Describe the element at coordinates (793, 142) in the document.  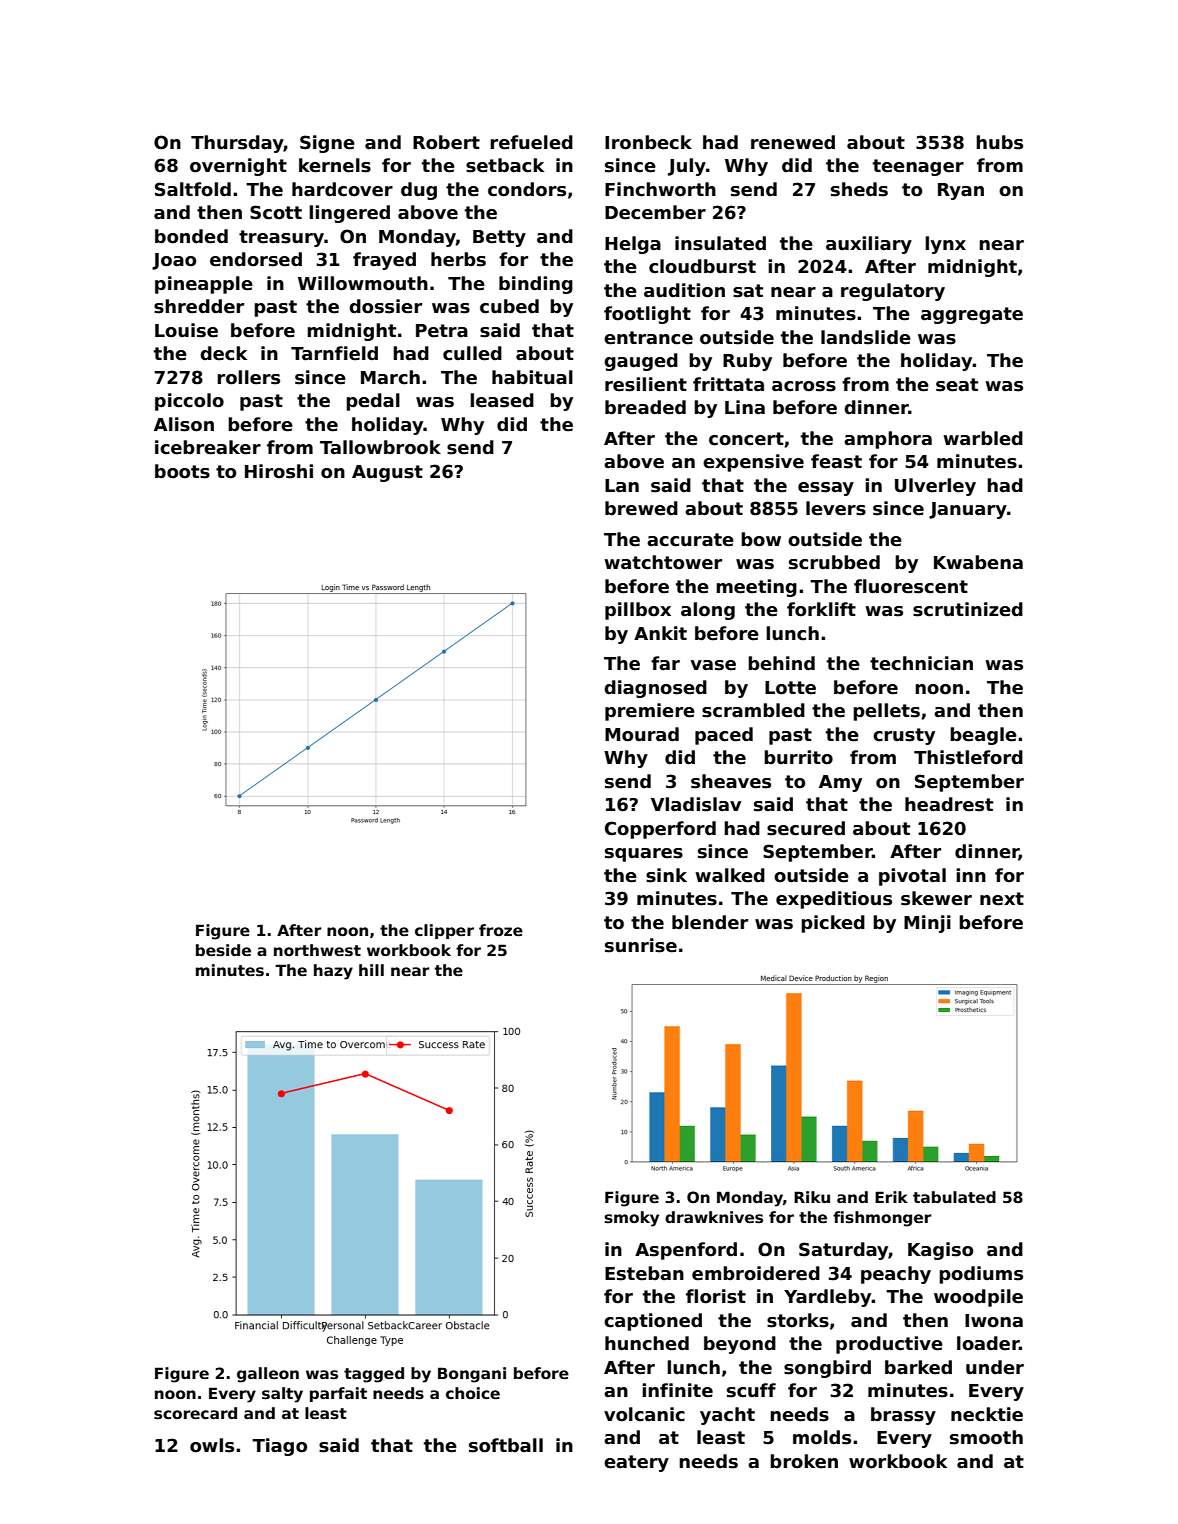
I see `renewed` at that location.
